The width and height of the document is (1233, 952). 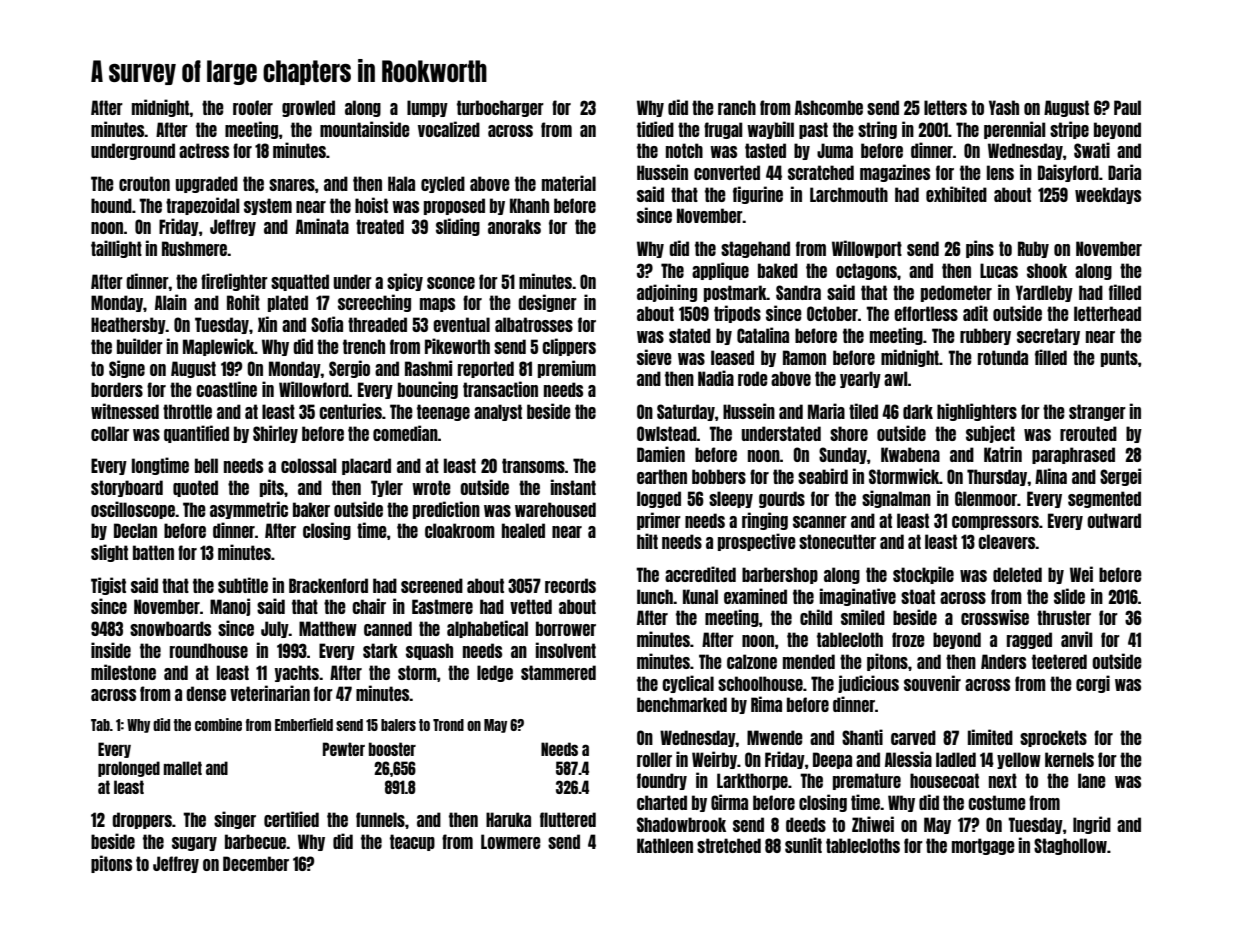 What do you see at coordinates (737, 107) in the document?
I see `ranch` at bounding box center [737, 107].
